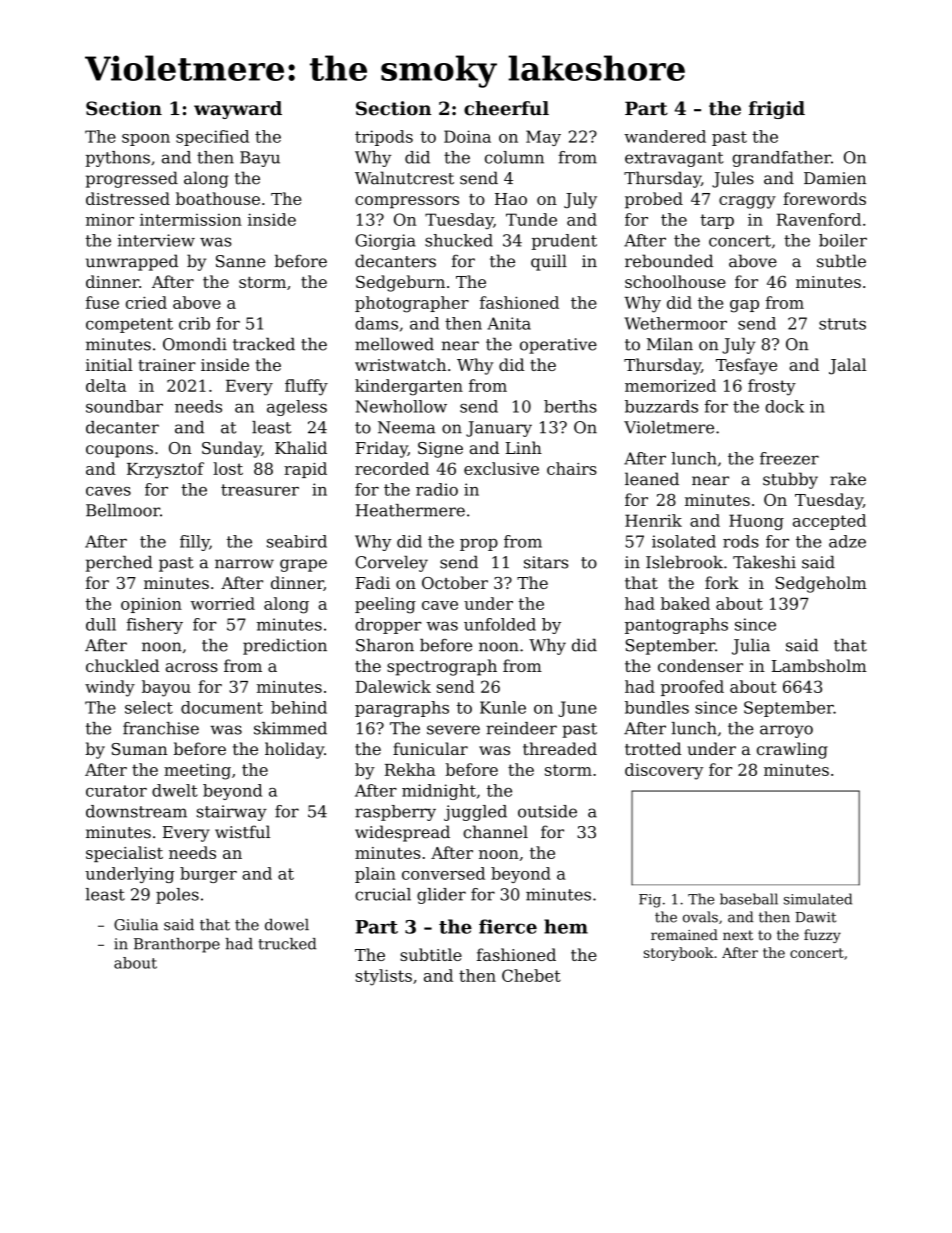 Image resolution: width=952 pixels, height=1233 pixels. What do you see at coordinates (756, 522) in the document?
I see `Huong` at bounding box center [756, 522].
